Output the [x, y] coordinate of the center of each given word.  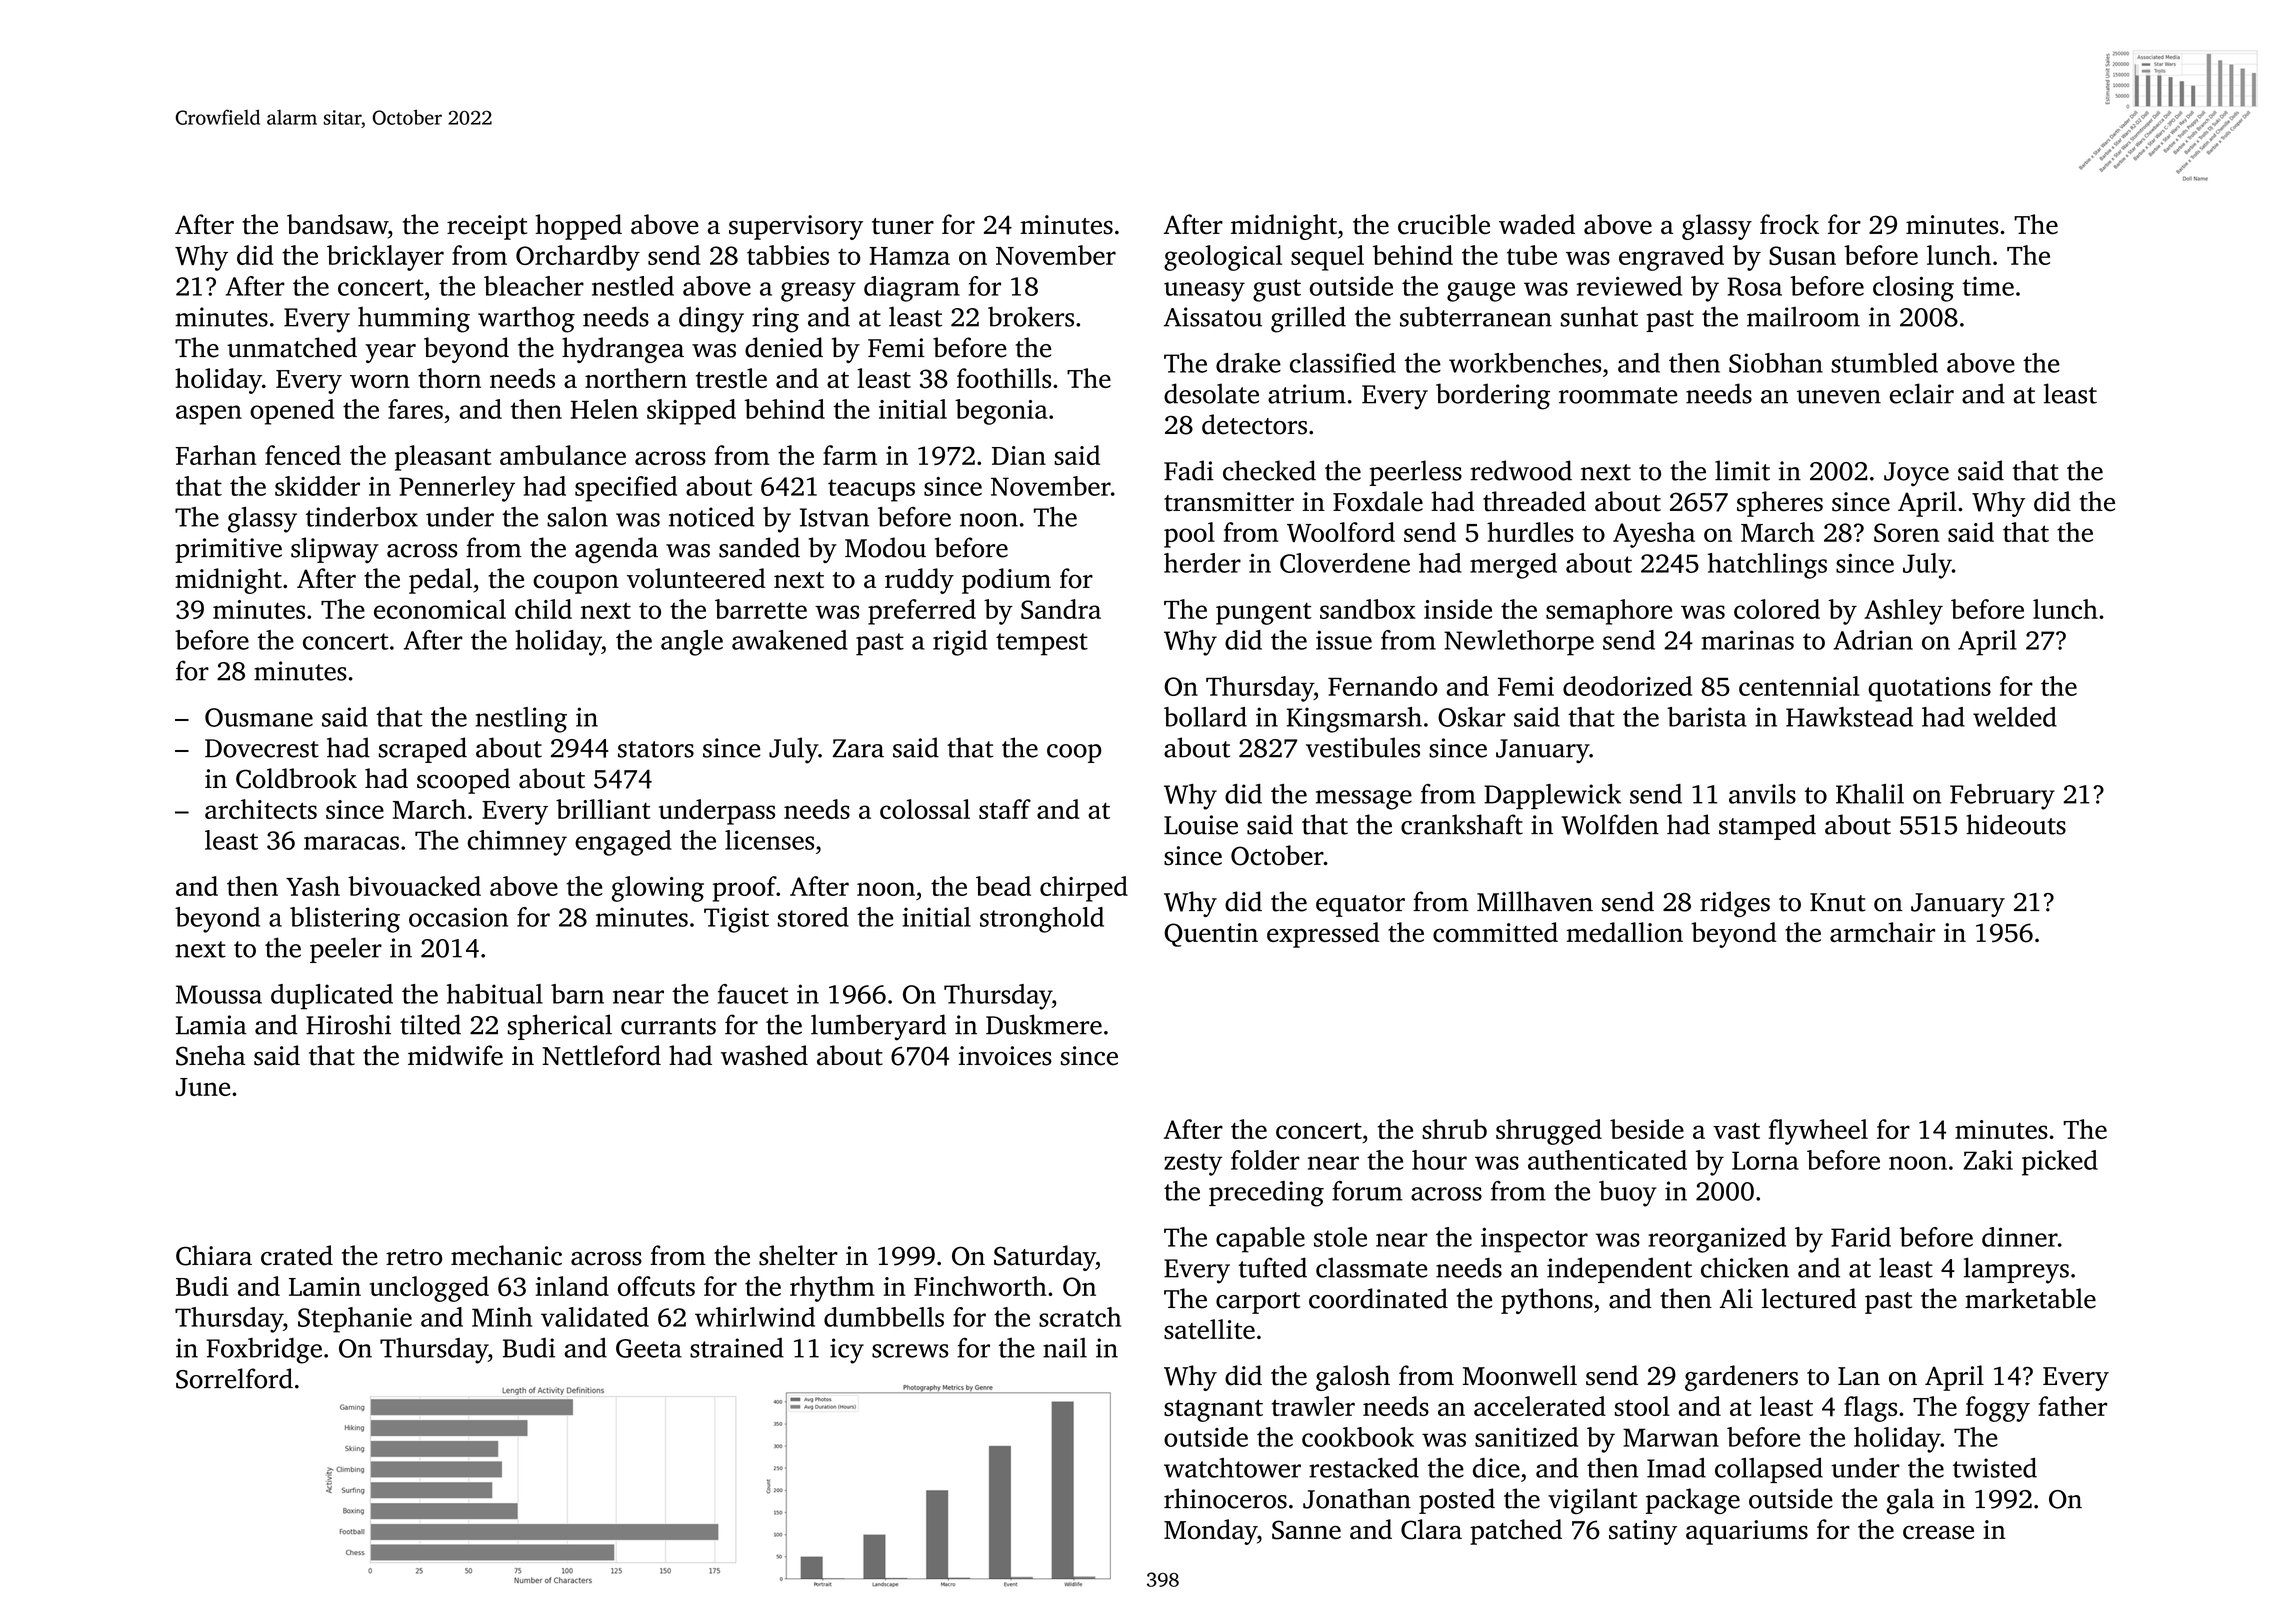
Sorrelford [234, 1378]
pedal [440, 581]
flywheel [1818, 1132]
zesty [1193, 1164]
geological [1223, 258]
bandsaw [337, 224]
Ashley [1903, 612]
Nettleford [601, 1055]
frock [1789, 224]
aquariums [1747, 1532]
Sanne [1306, 1530]
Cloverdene [1345, 563]
